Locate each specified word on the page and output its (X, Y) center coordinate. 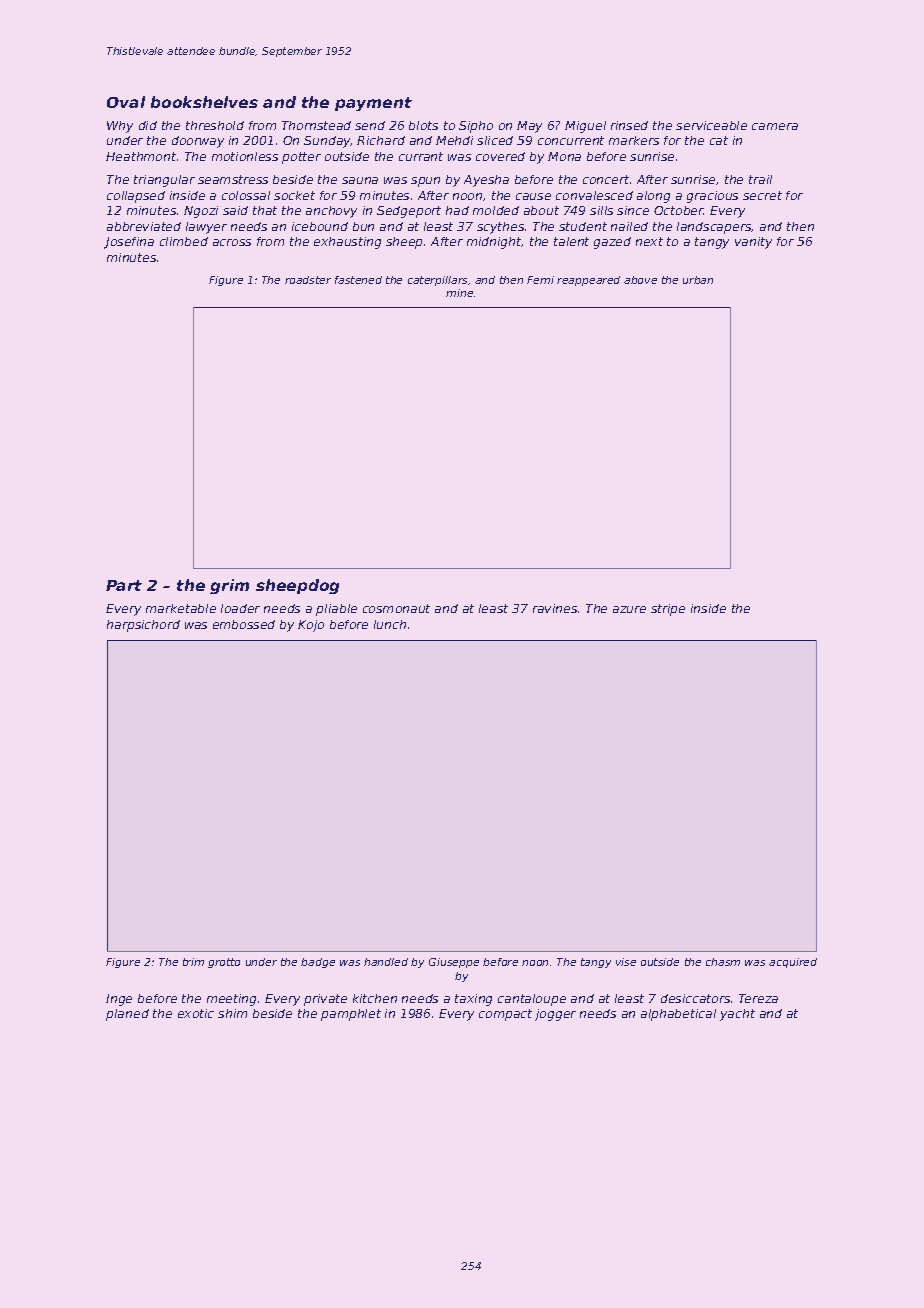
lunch (390, 624)
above (640, 280)
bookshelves (204, 102)
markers (634, 140)
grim (229, 586)
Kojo (311, 626)
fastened (358, 280)
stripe (668, 610)
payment (373, 104)
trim (193, 962)
